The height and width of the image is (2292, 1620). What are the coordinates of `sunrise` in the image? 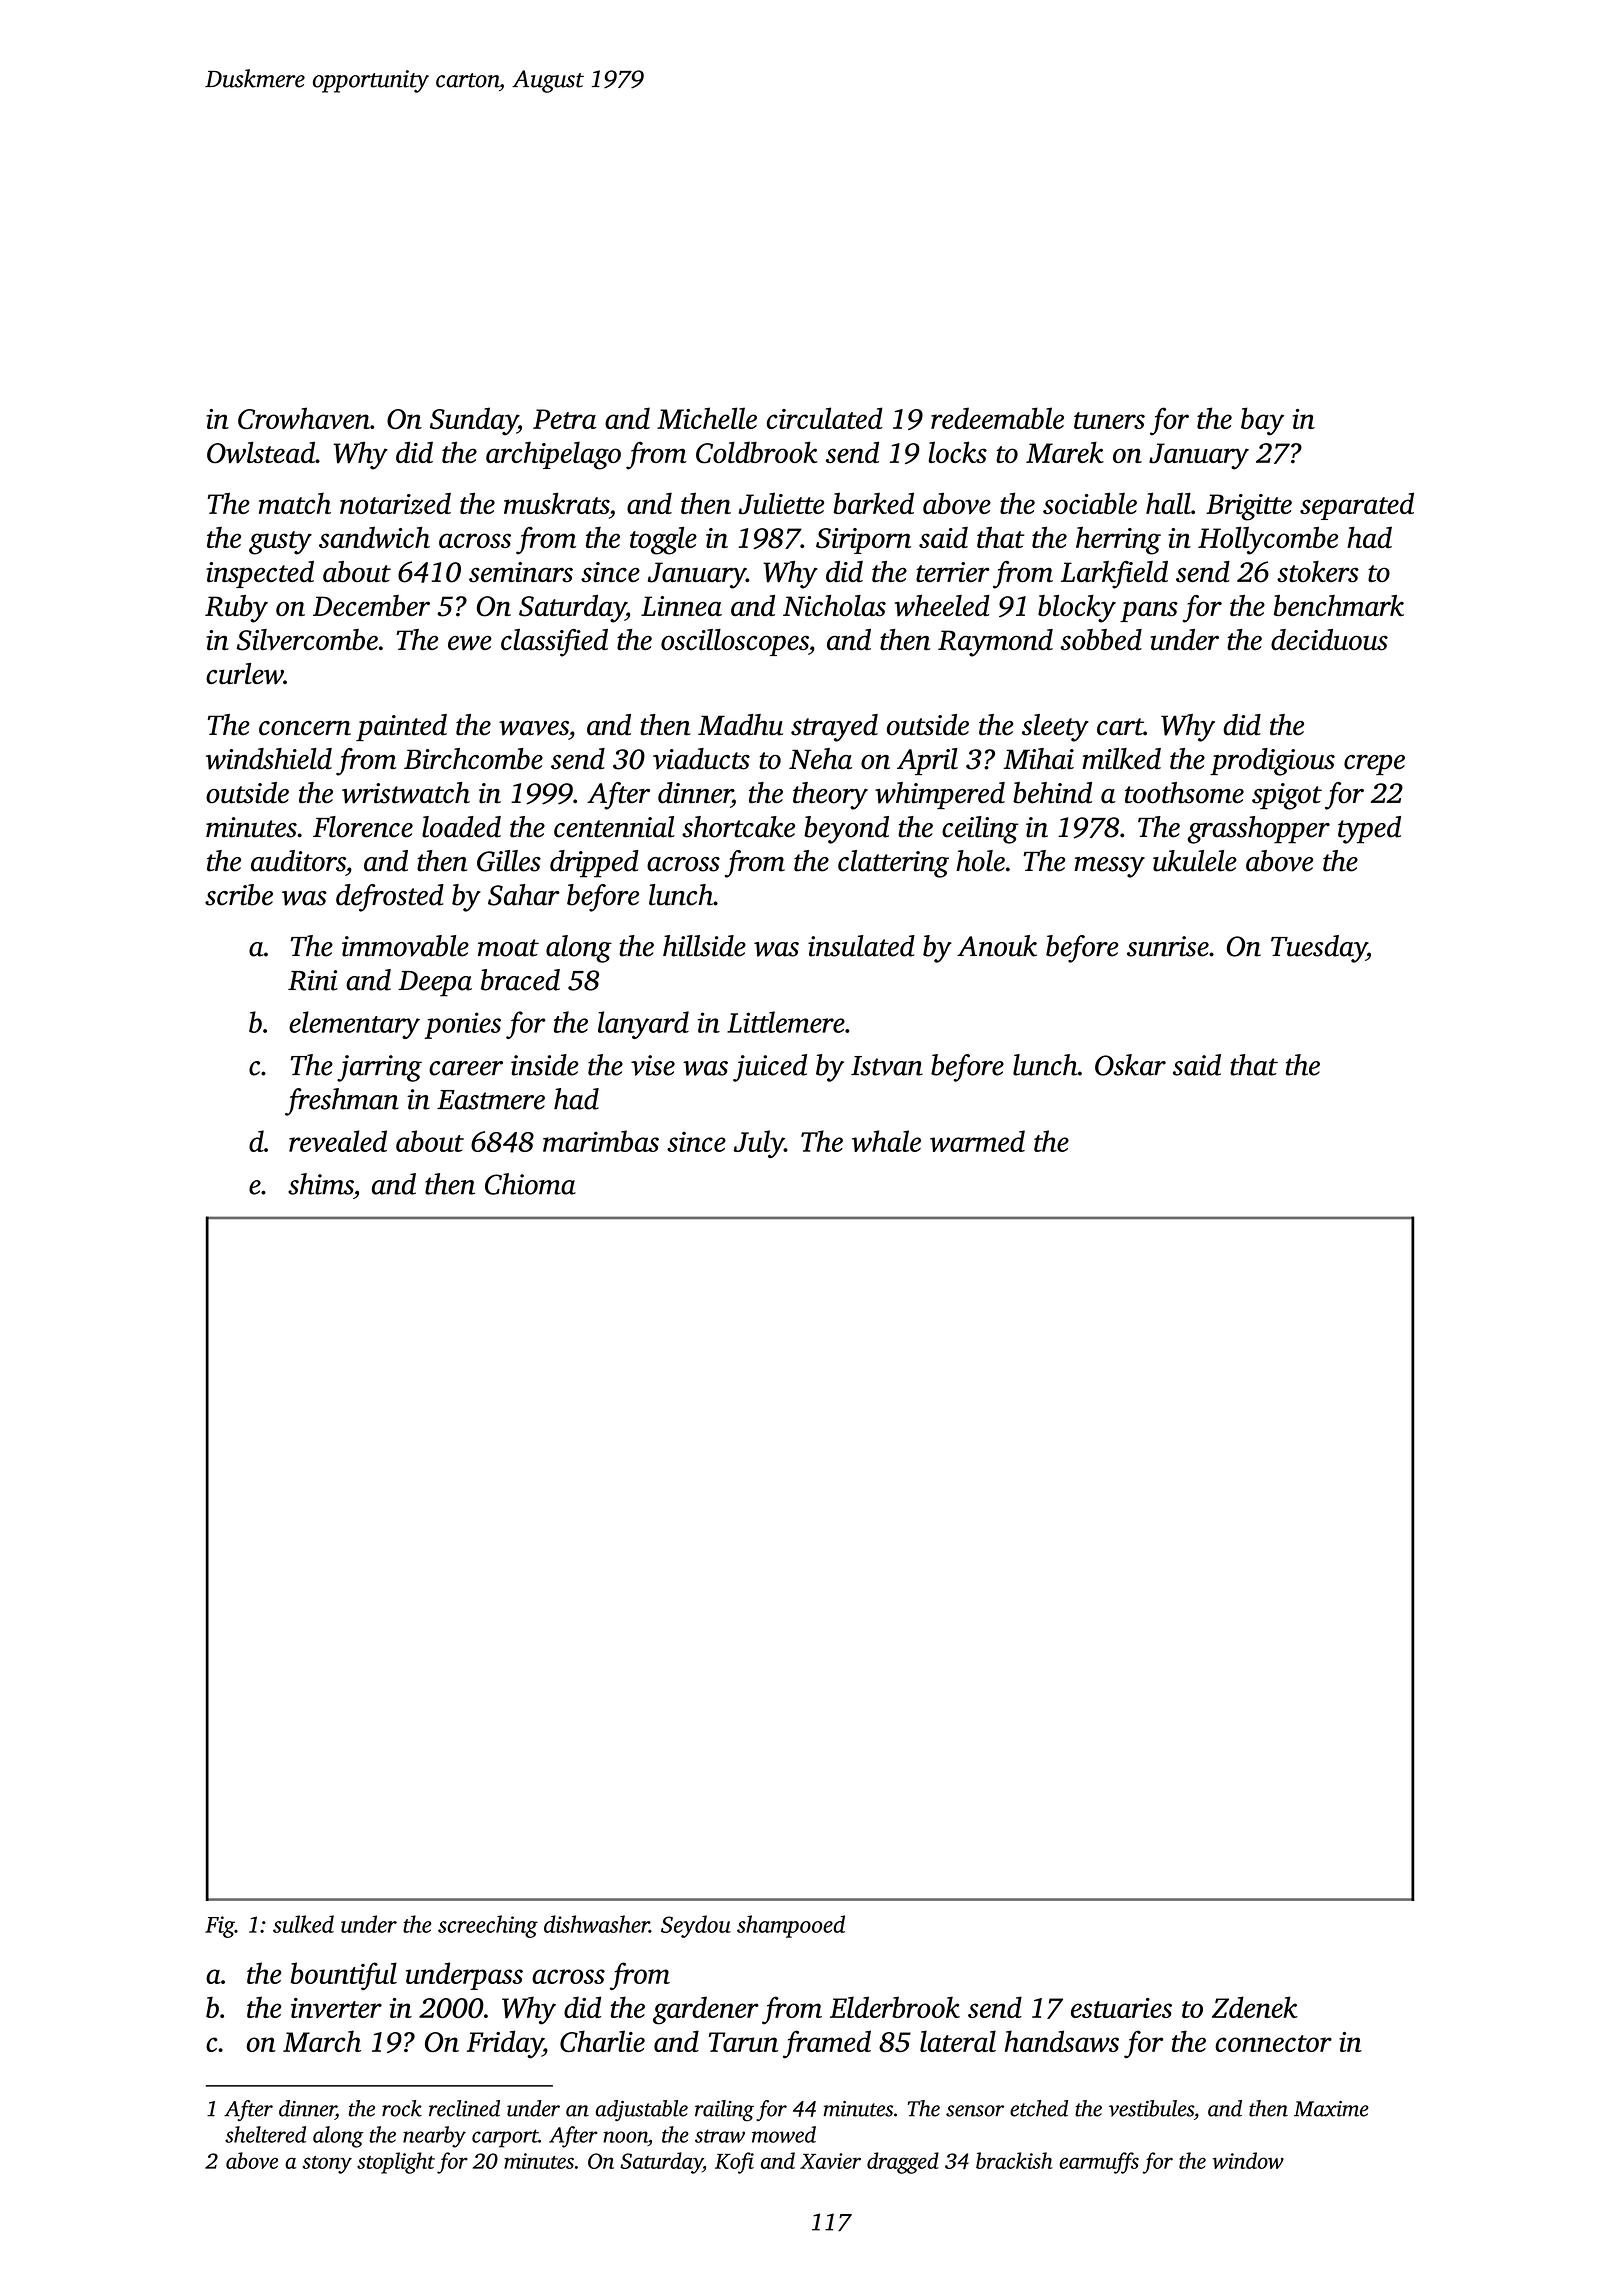 It's located at (1168, 946).
